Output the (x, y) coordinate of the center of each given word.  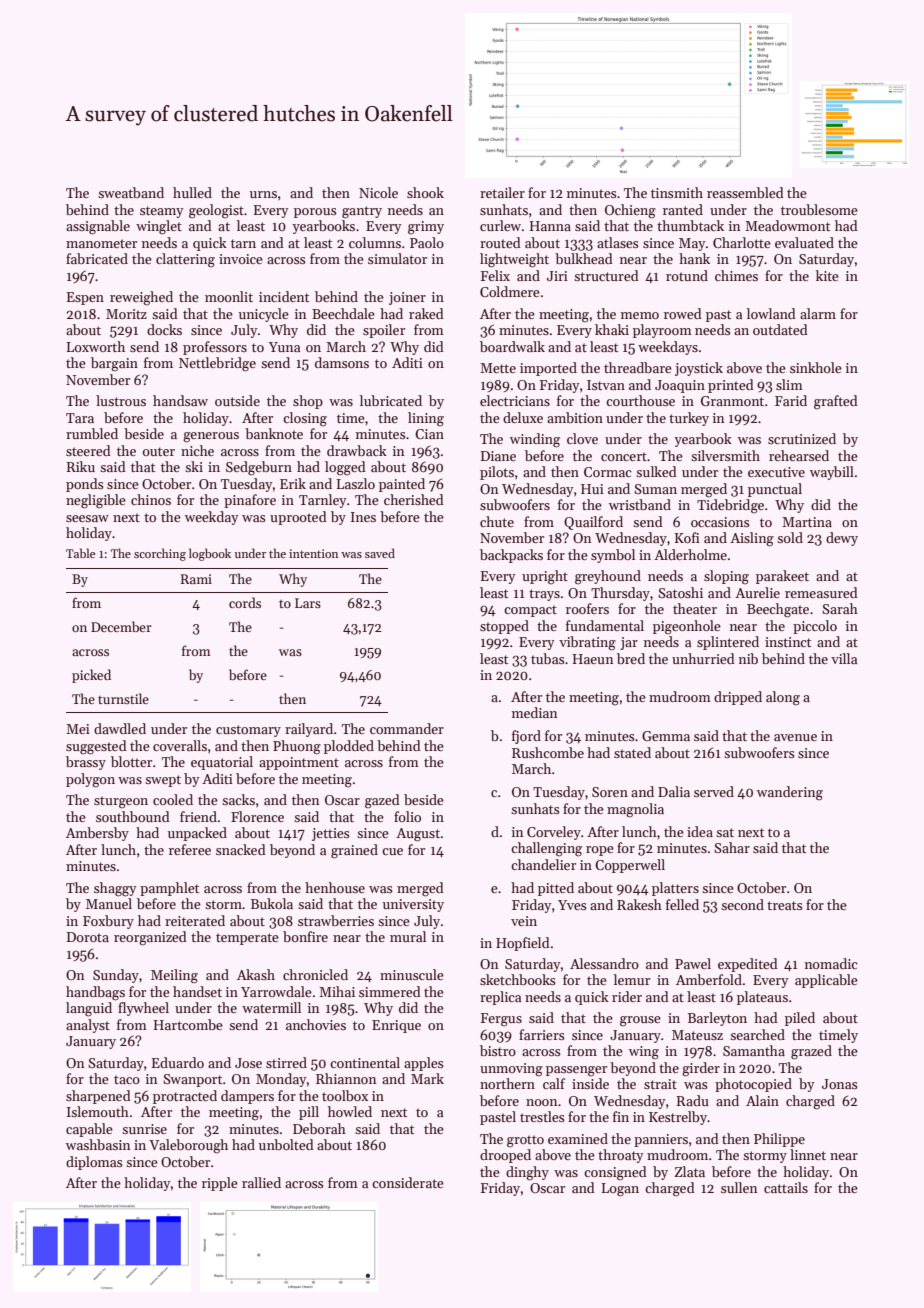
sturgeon (121, 802)
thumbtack (690, 225)
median (534, 712)
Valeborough (188, 1146)
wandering (790, 793)
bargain (114, 364)
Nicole (378, 192)
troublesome (819, 209)
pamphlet (169, 889)
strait (660, 1084)
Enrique (396, 1026)
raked (426, 313)
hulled (192, 192)
